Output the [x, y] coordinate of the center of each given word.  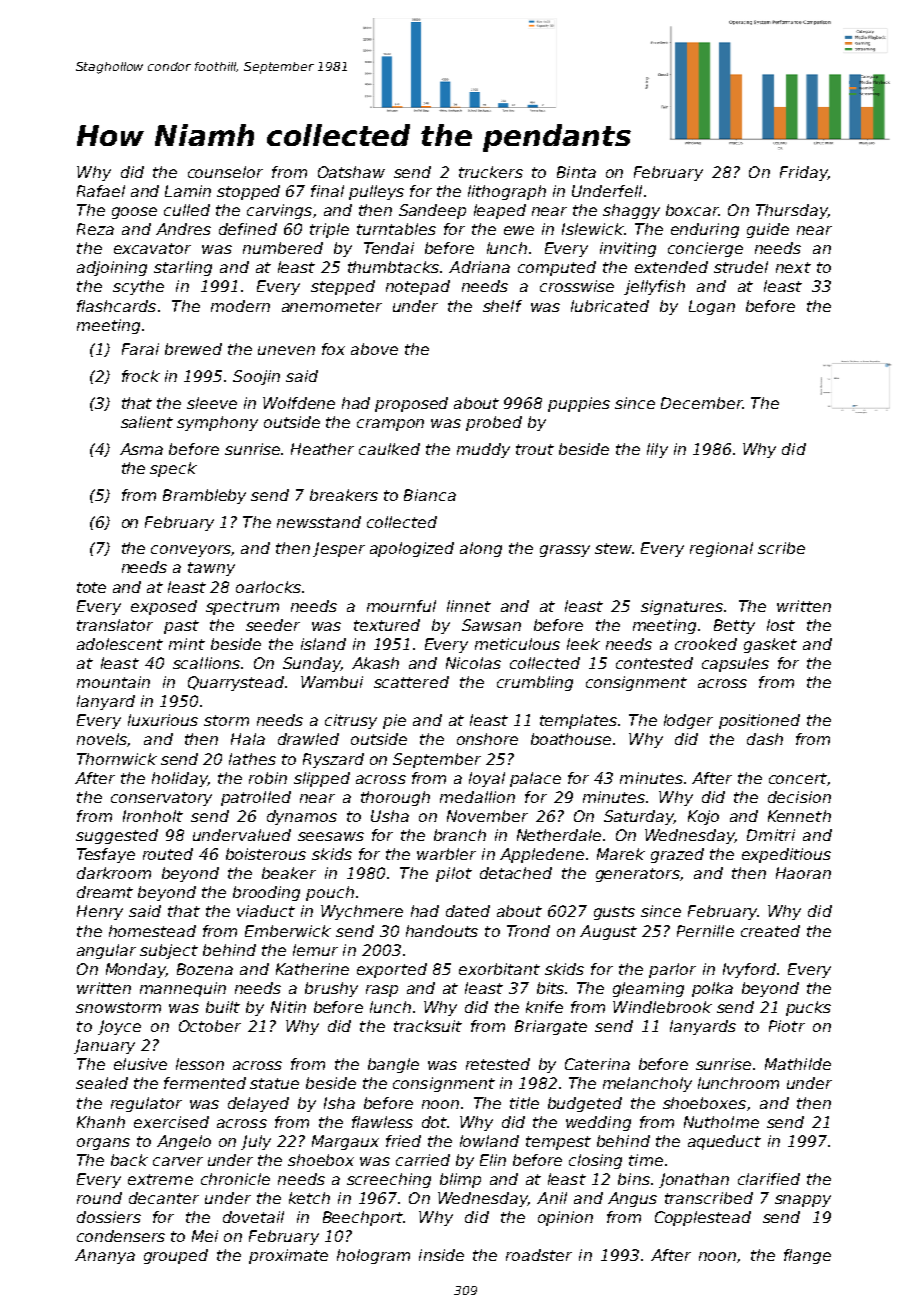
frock [141, 376]
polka [712, 989]
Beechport [363, 1218]
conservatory [161, 799]
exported [392, 970]
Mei [205, 1236]
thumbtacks [393, 267]
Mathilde [798, 1064]
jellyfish [654, 287]
